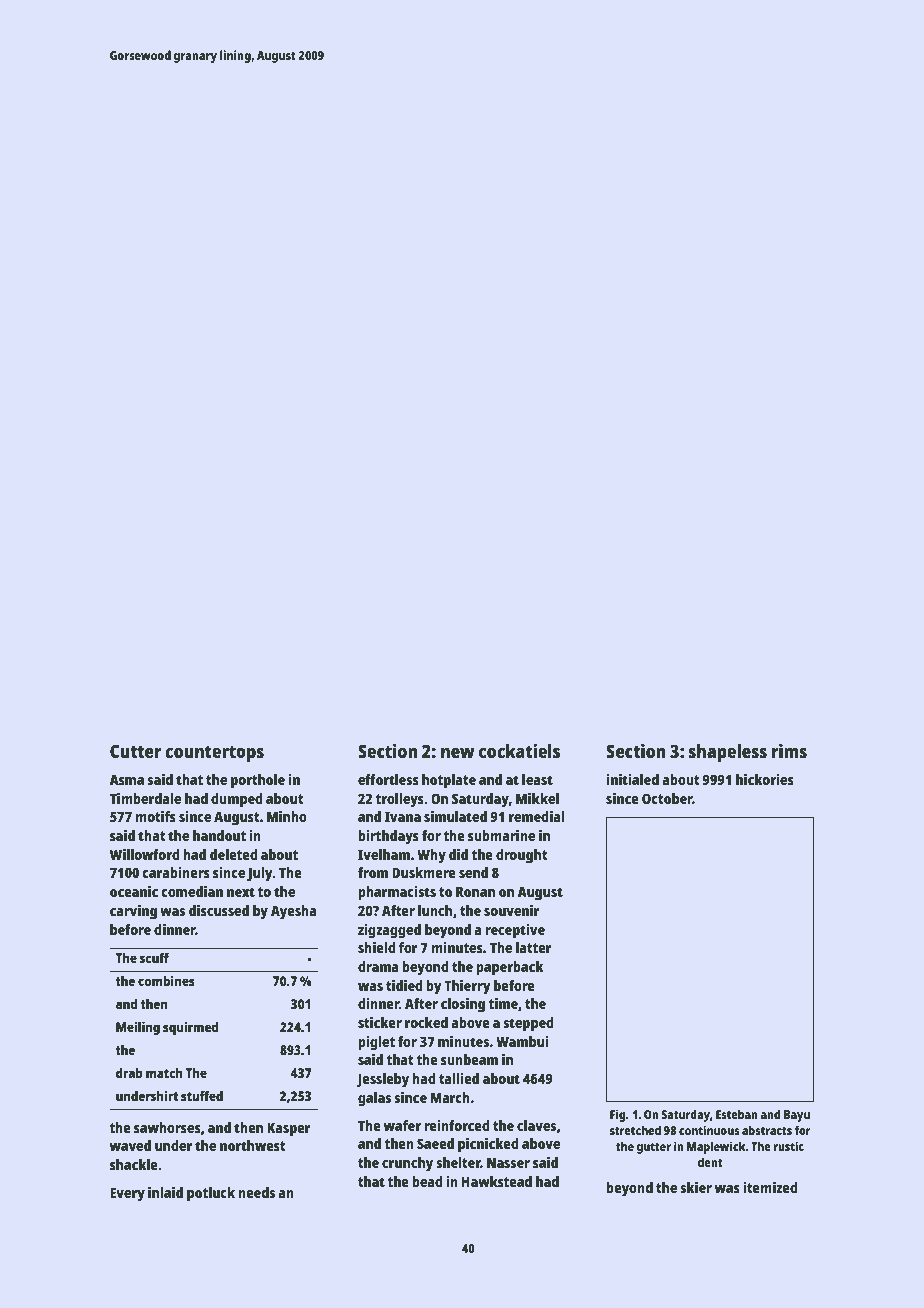 Image resolution: width=924 pixels, height=1308 pixels. Describe the element at coordinates (737, 1114) in the screenshot. I see `Esteban` at that location.
